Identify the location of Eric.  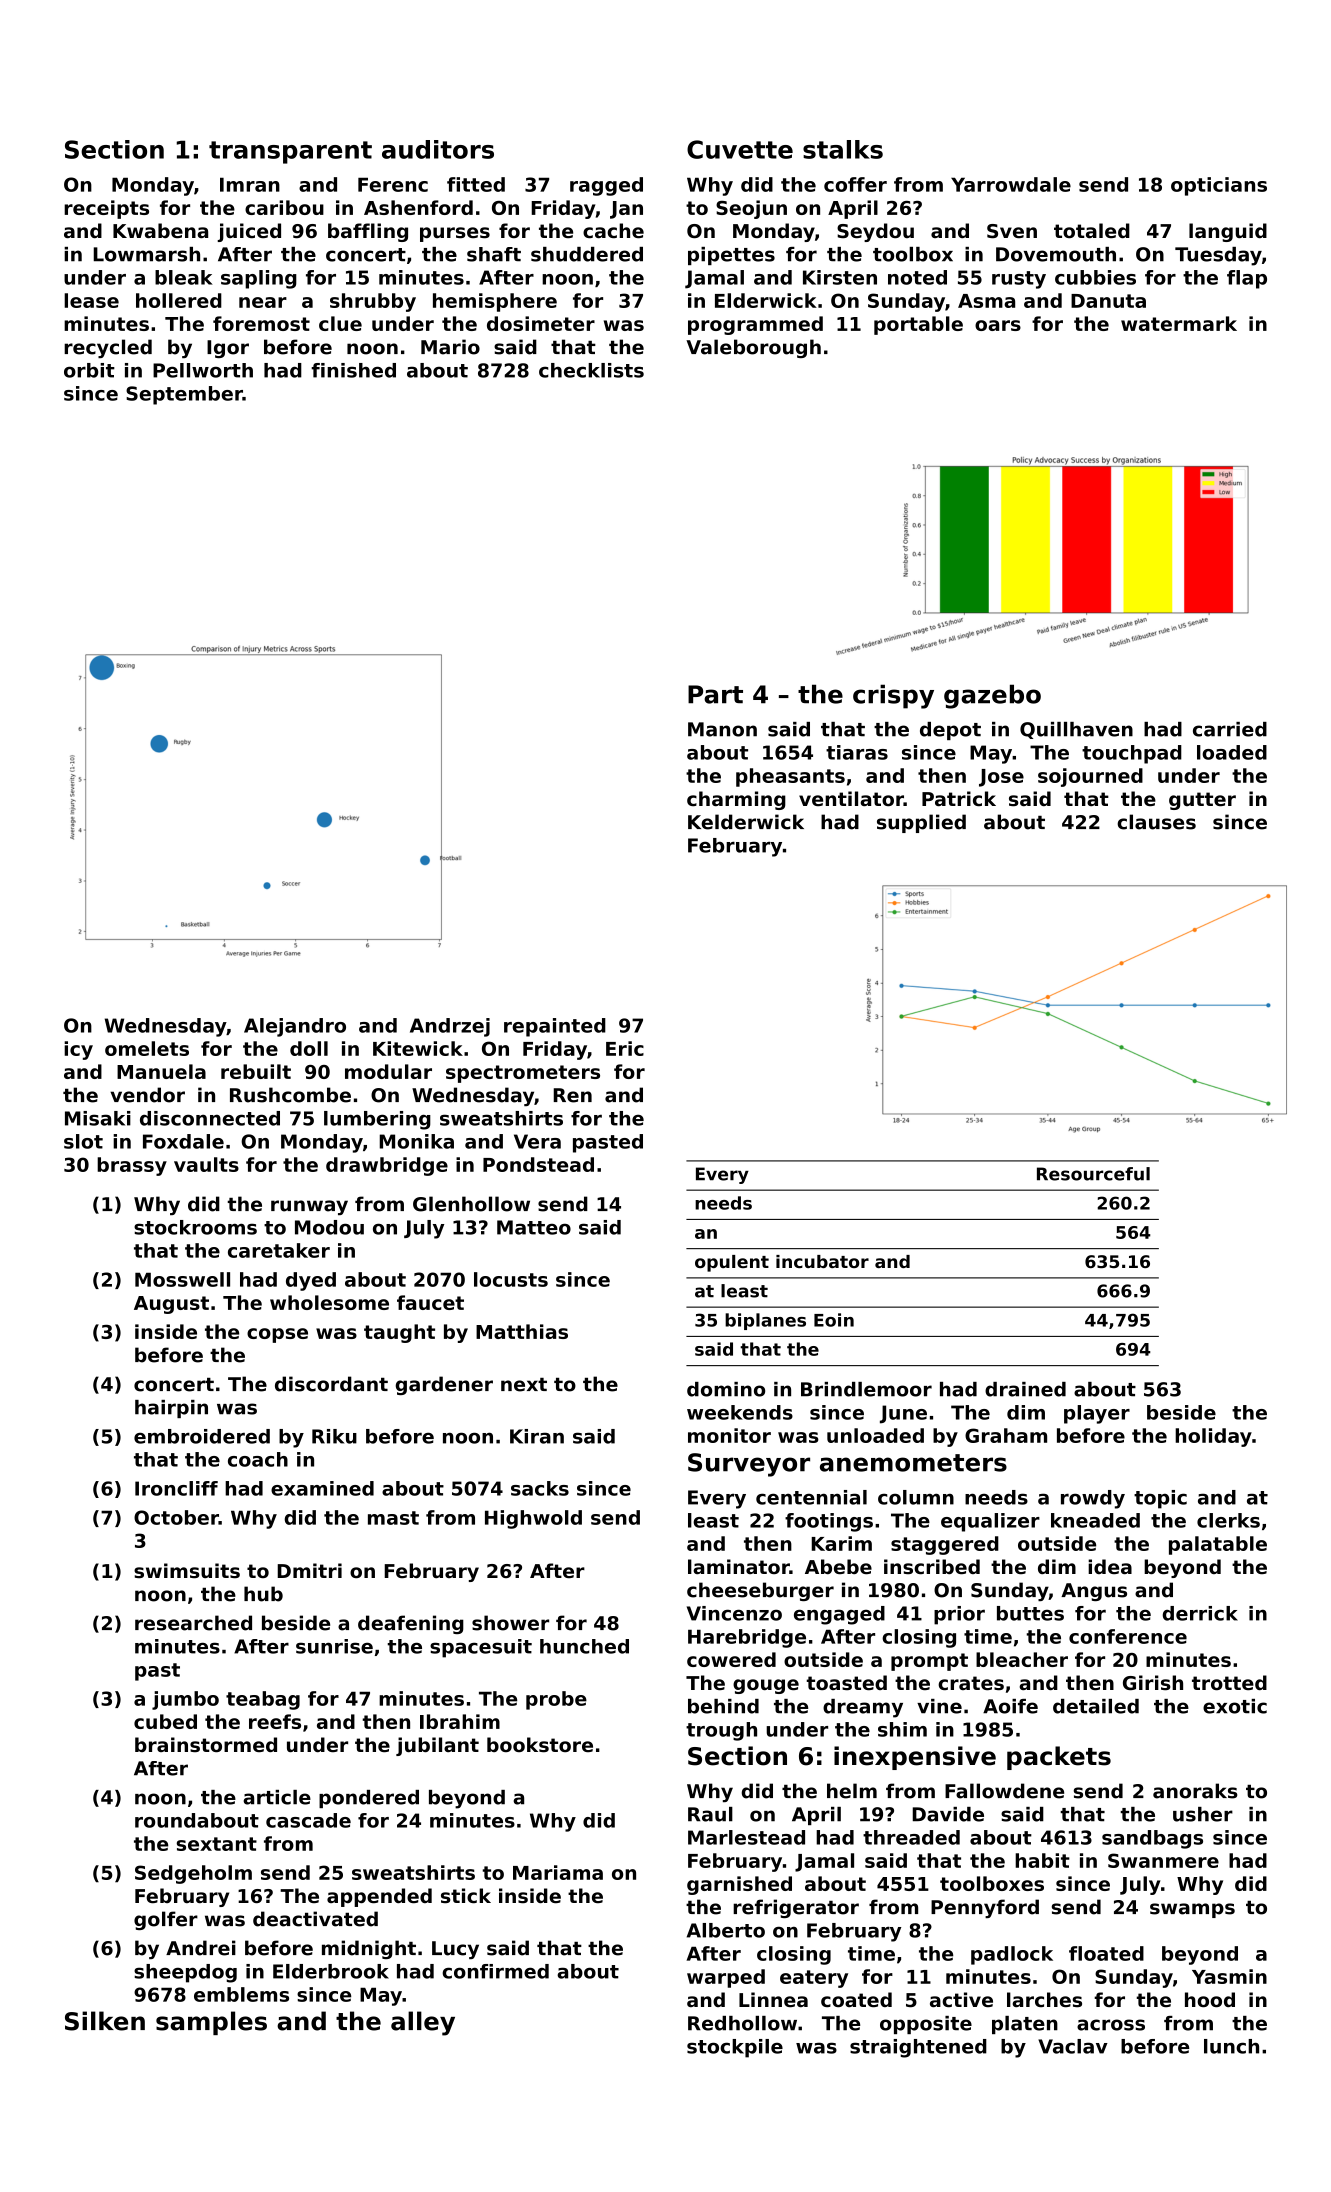
(625, 1048).
